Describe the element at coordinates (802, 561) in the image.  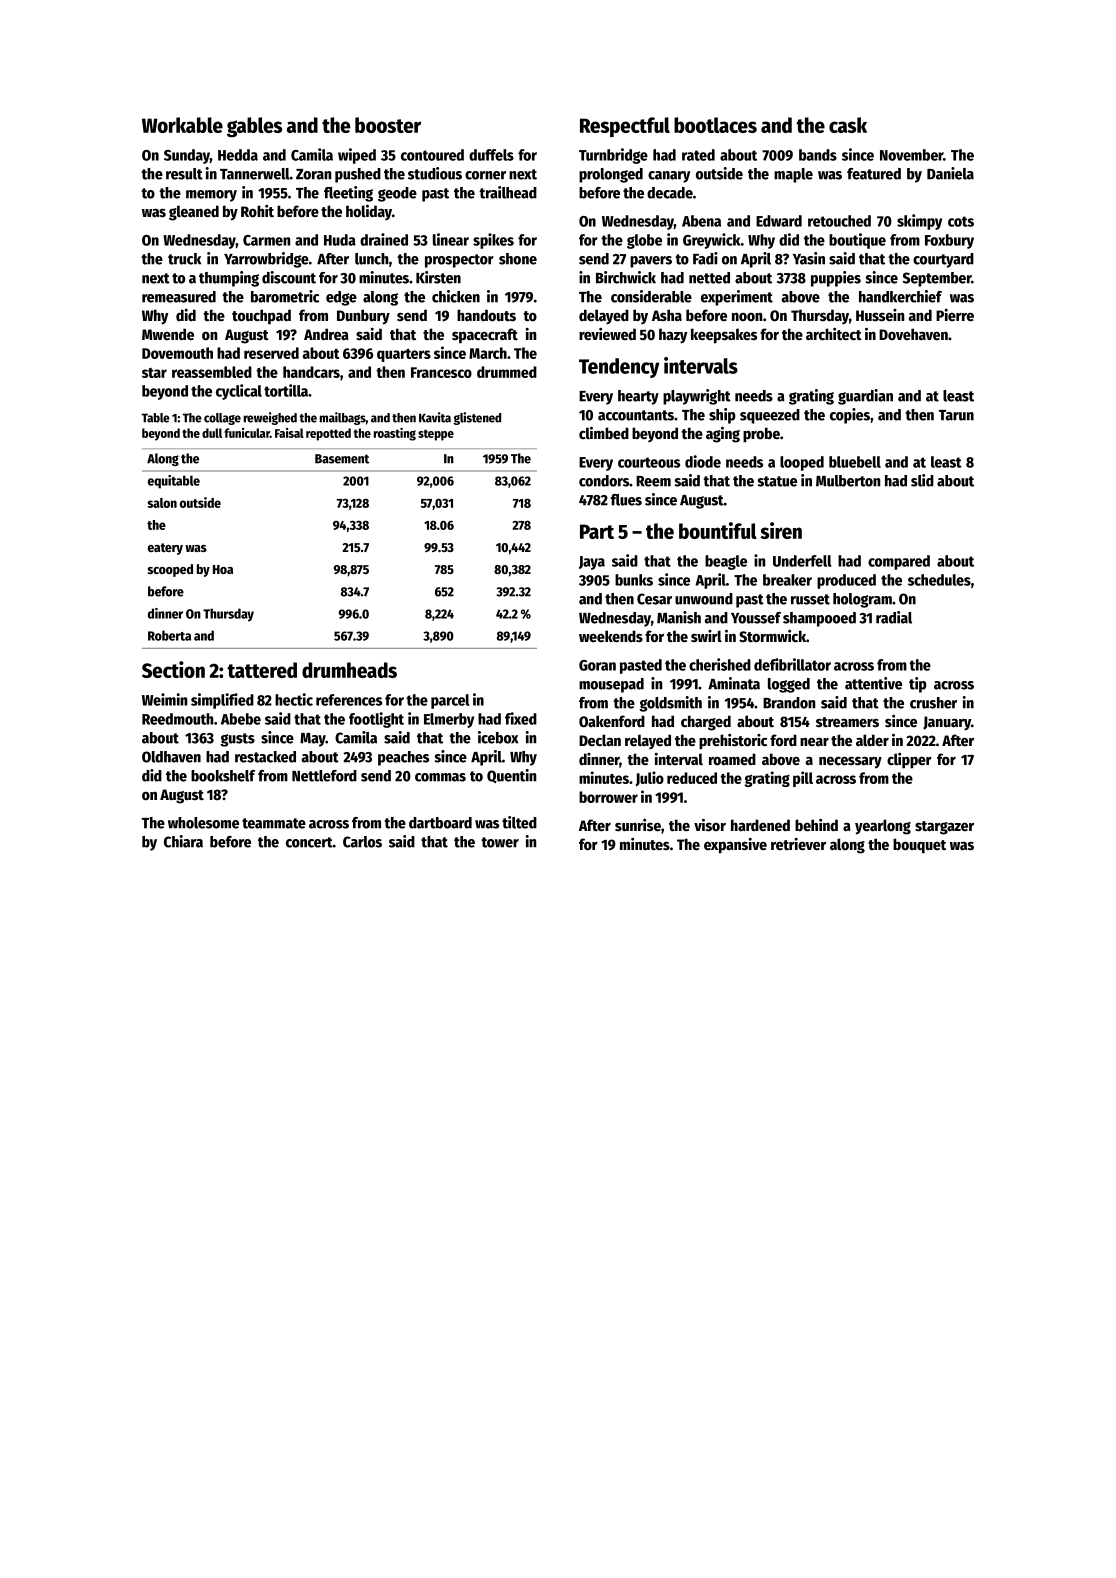
I see `Underfell` at that location.
